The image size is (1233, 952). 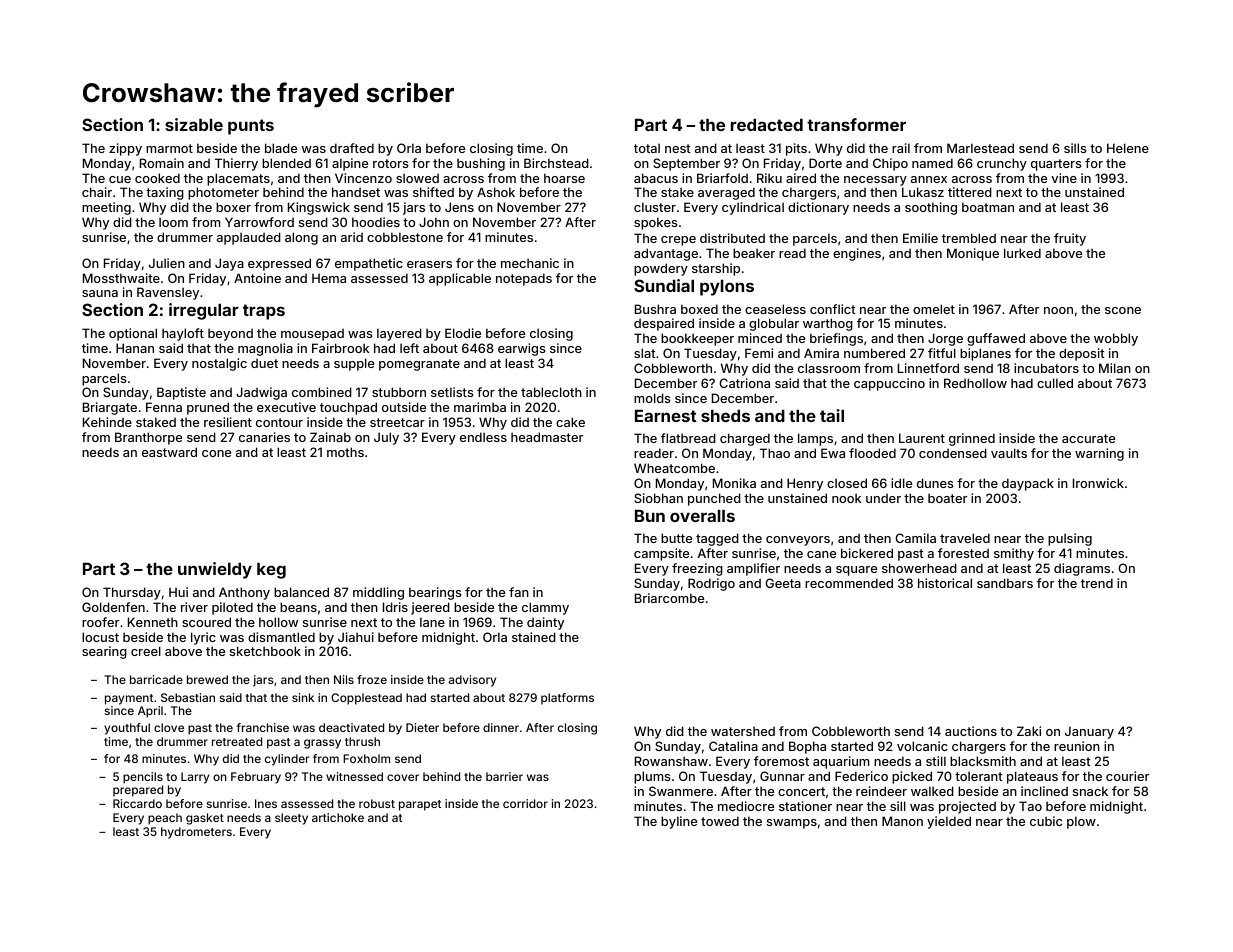 I want to click on Briarcombe, so click(x=669, y=598).
